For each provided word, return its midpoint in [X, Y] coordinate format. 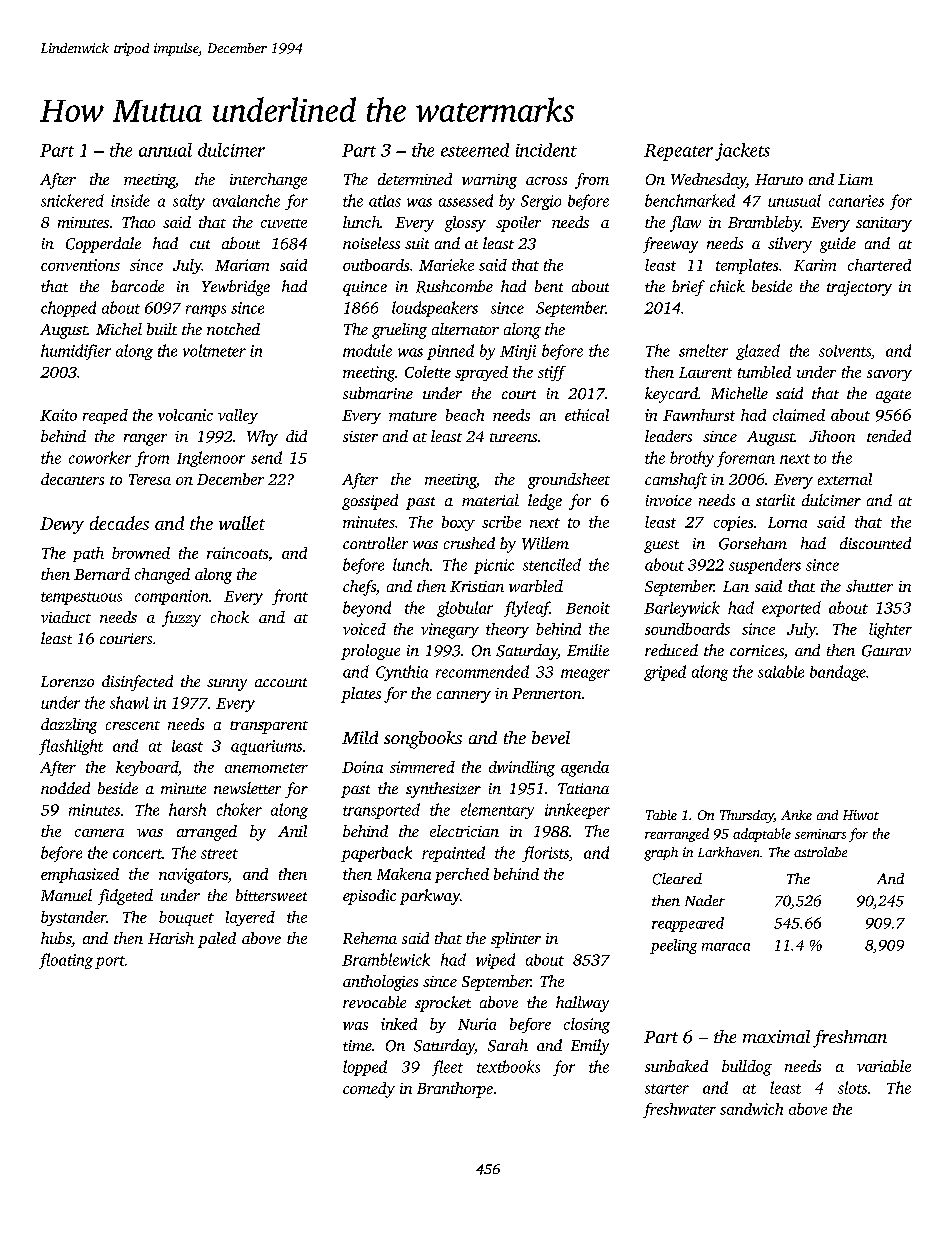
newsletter [247, 788]
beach [465, 415]
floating [66, 961]
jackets [742, 152]
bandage [838, 673]
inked [399, 1024]
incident [546, 150]
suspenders [765, 566]
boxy [458, 523]
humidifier [76, 352]
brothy [692, 459]
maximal [776, 1036]
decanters [72, 479]
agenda [585, 769]
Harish [171, 938]
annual [165, 150]
